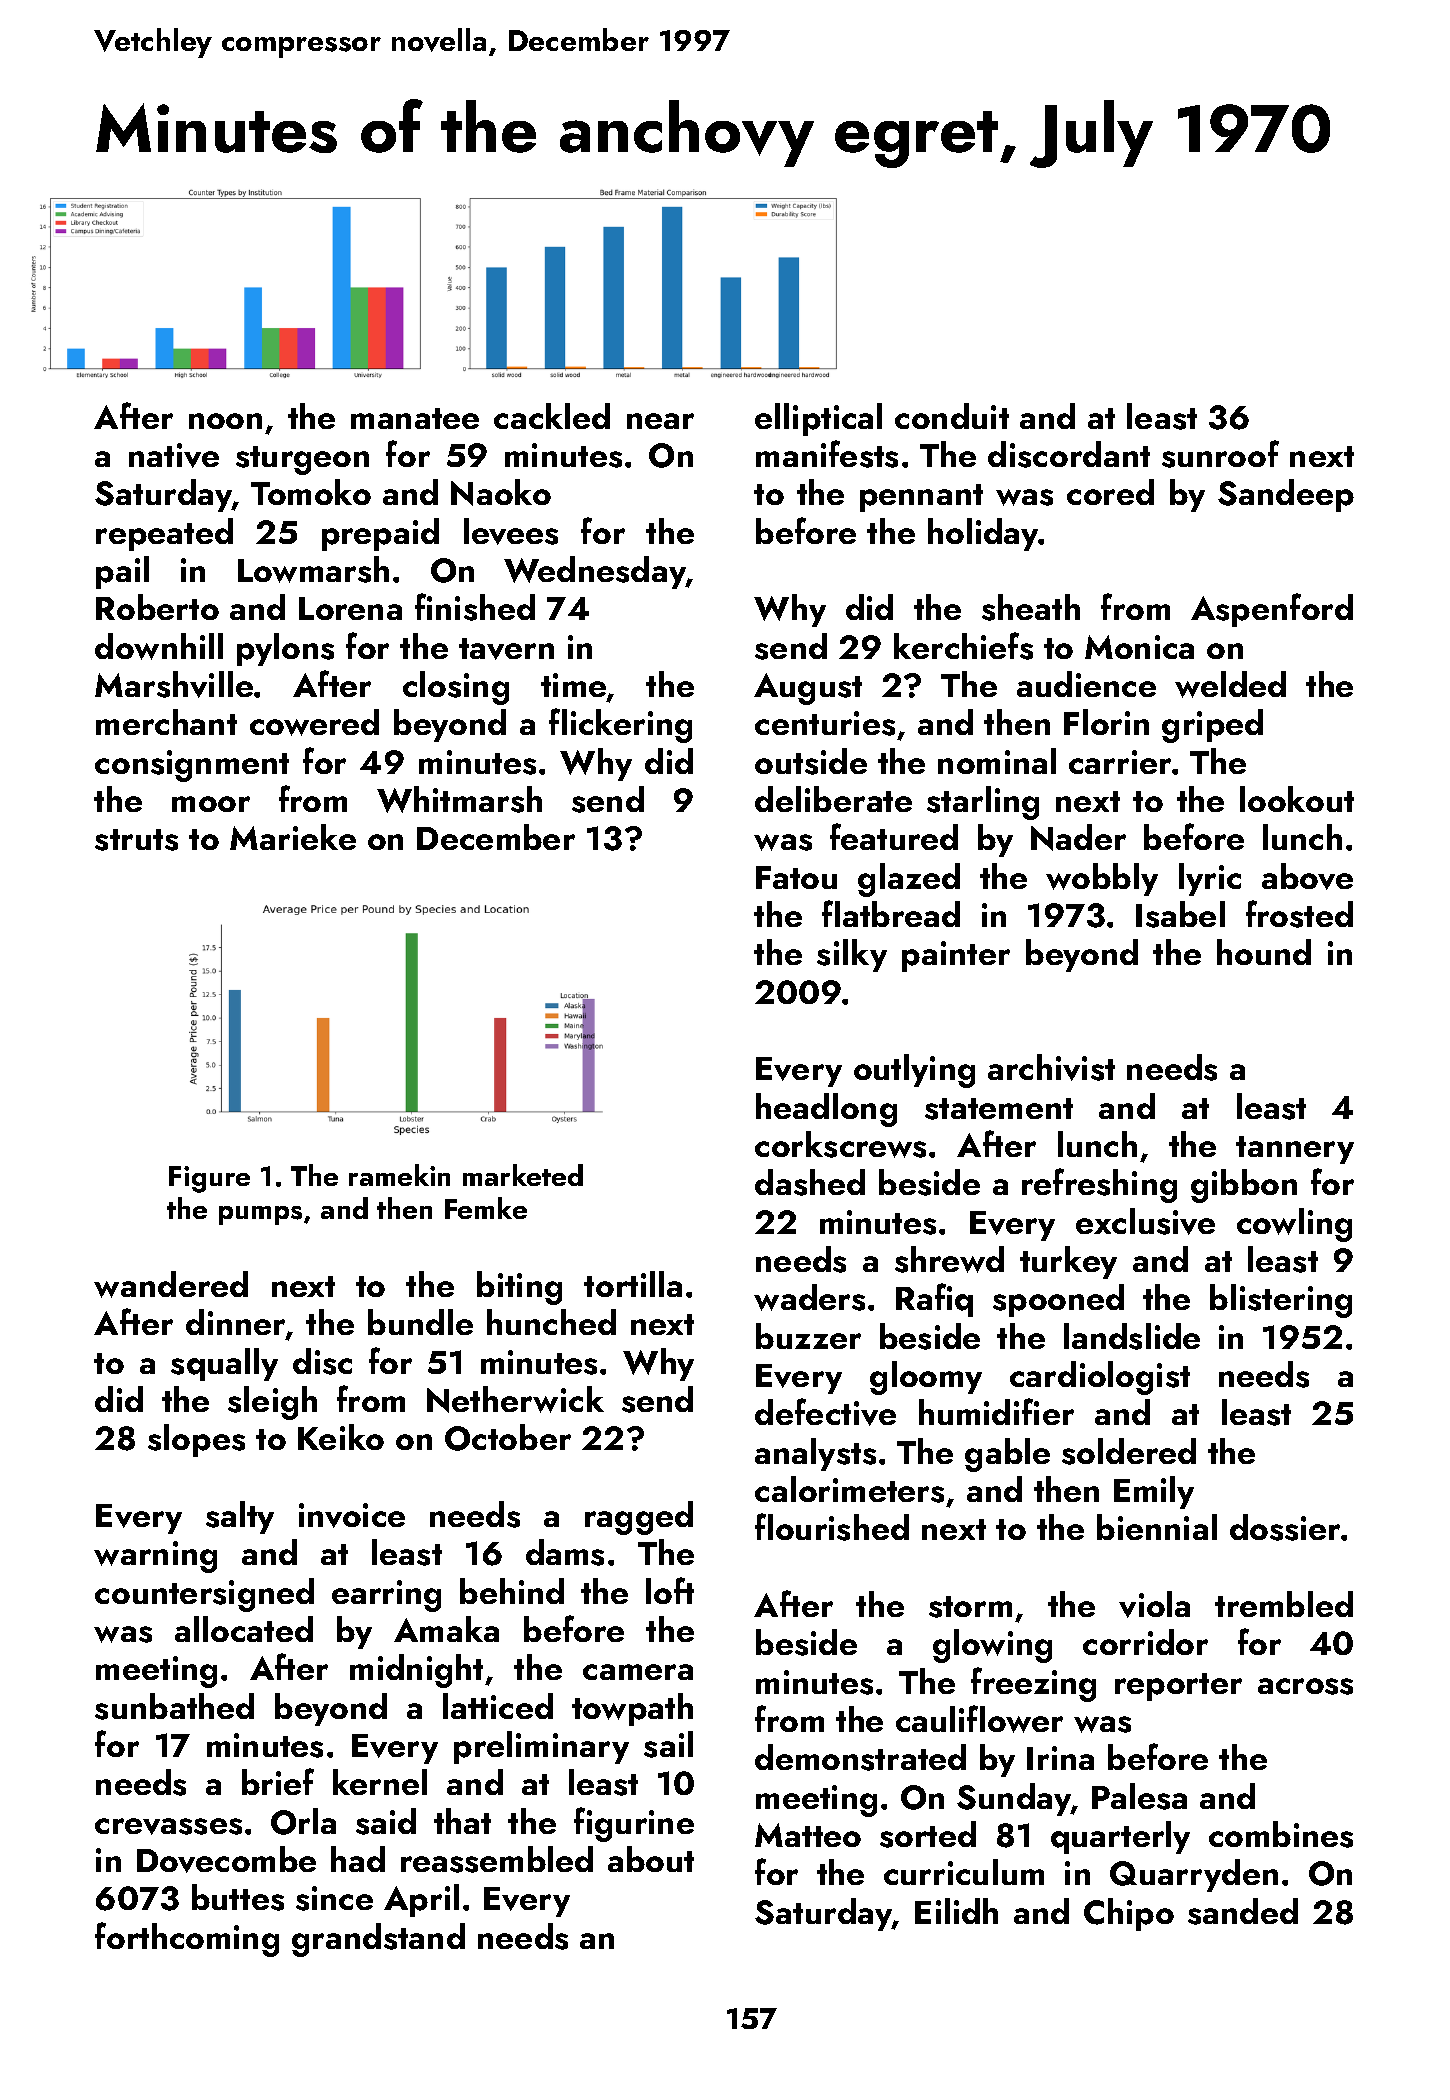 Image resolution: width=1450 pixels, height=2100 pixels. What do you see at coordinates (314, 722) in the screenshot?
I see `cowered` at bounding box center [314, 722].
